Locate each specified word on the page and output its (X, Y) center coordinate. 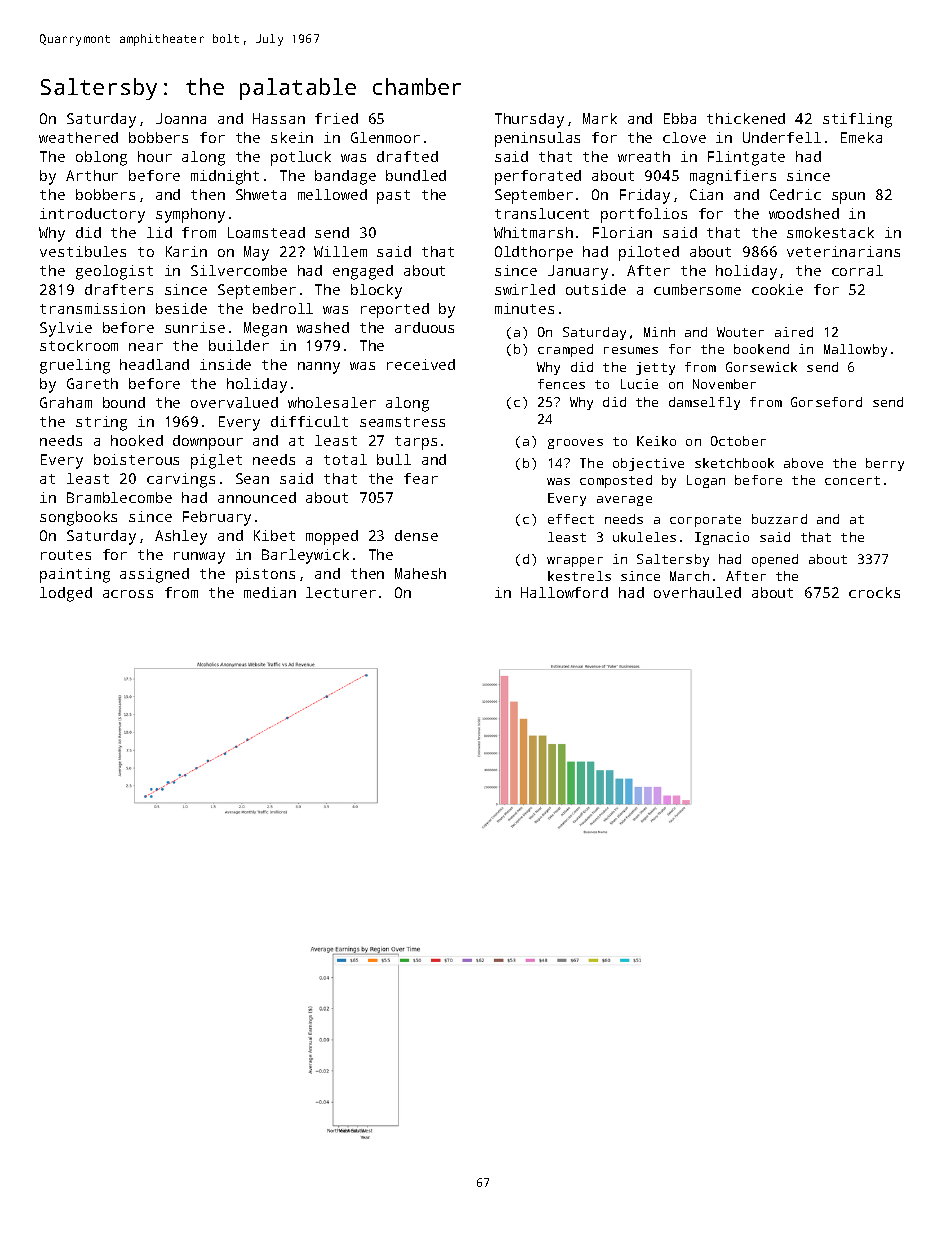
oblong (101, 158)
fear (421, 478)
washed (323, 327)
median (270, 592)
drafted (407, 156)
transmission (92, 308)
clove (684, 137)
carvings (181, 480)
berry (885, 464)
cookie (777, 289)
